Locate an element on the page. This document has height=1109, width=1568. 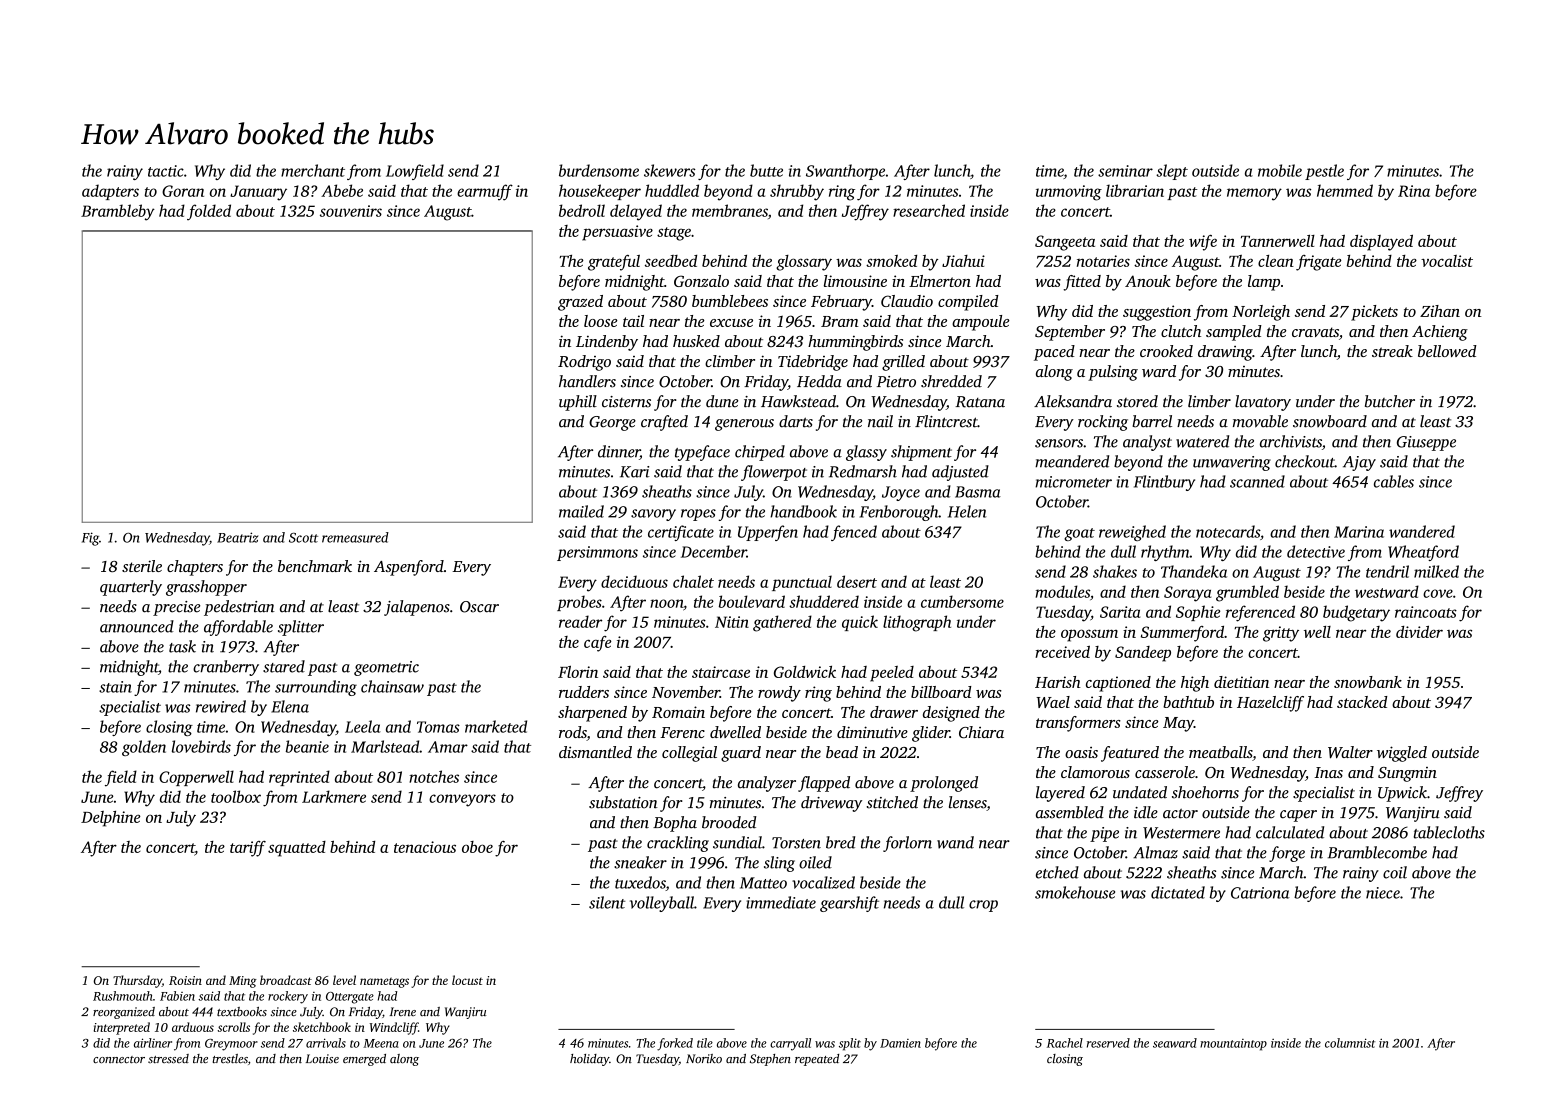
Swanthorpe is located at coordinates (845, 172).
